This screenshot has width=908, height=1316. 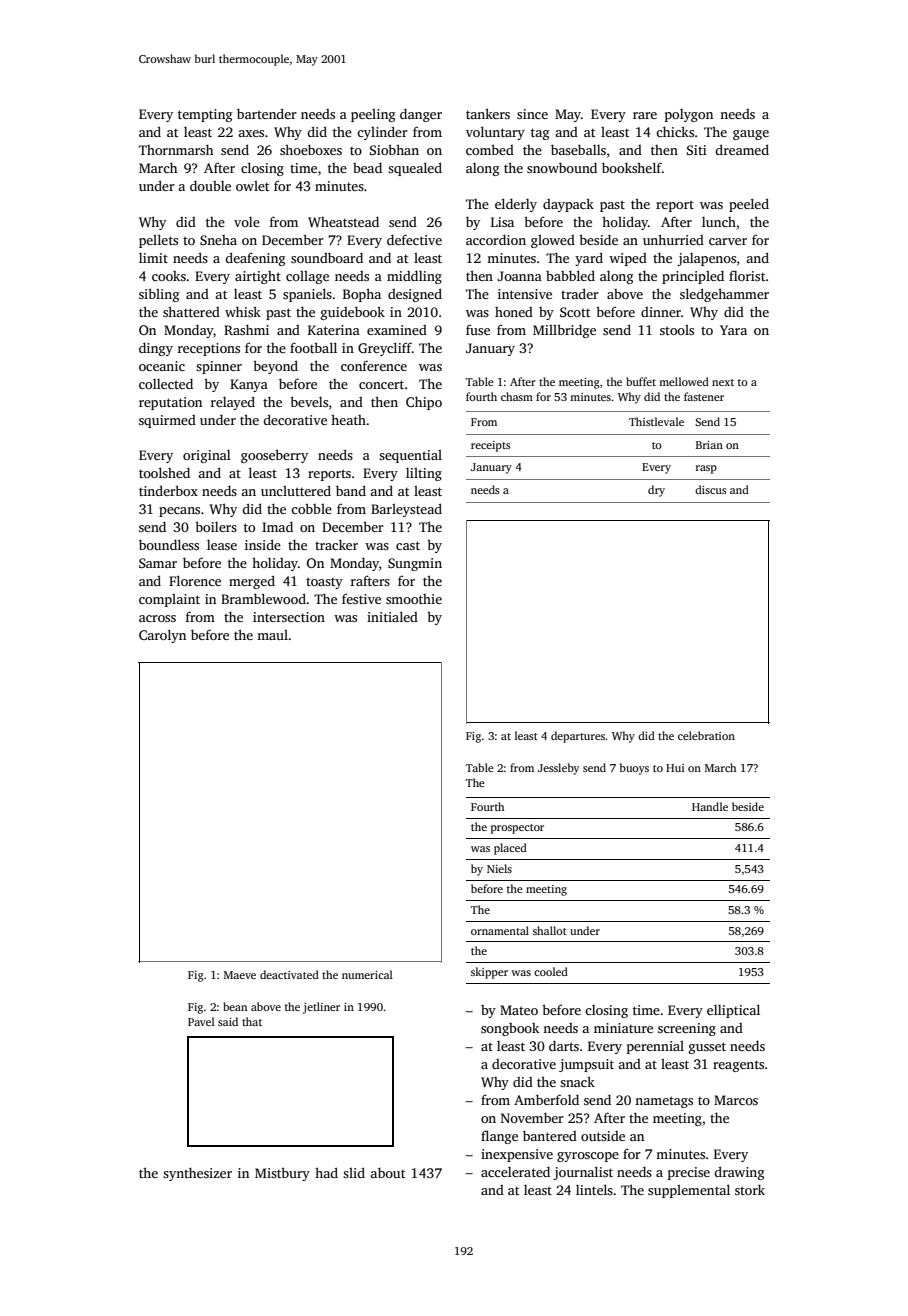 I want to click on polygon, so click(x=689, y=115).
